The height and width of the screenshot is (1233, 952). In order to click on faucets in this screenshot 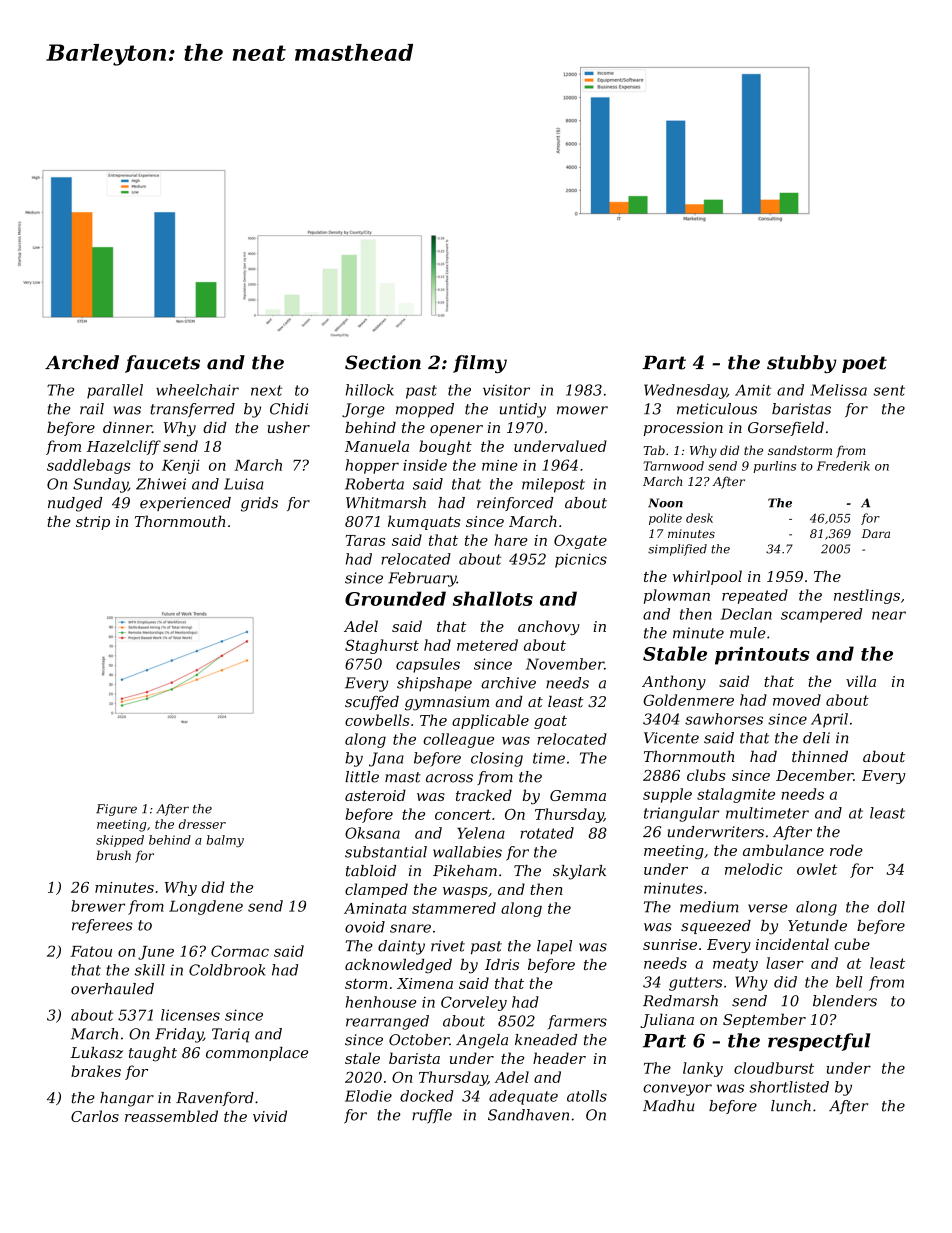, I will do `click(162, 364)`.
